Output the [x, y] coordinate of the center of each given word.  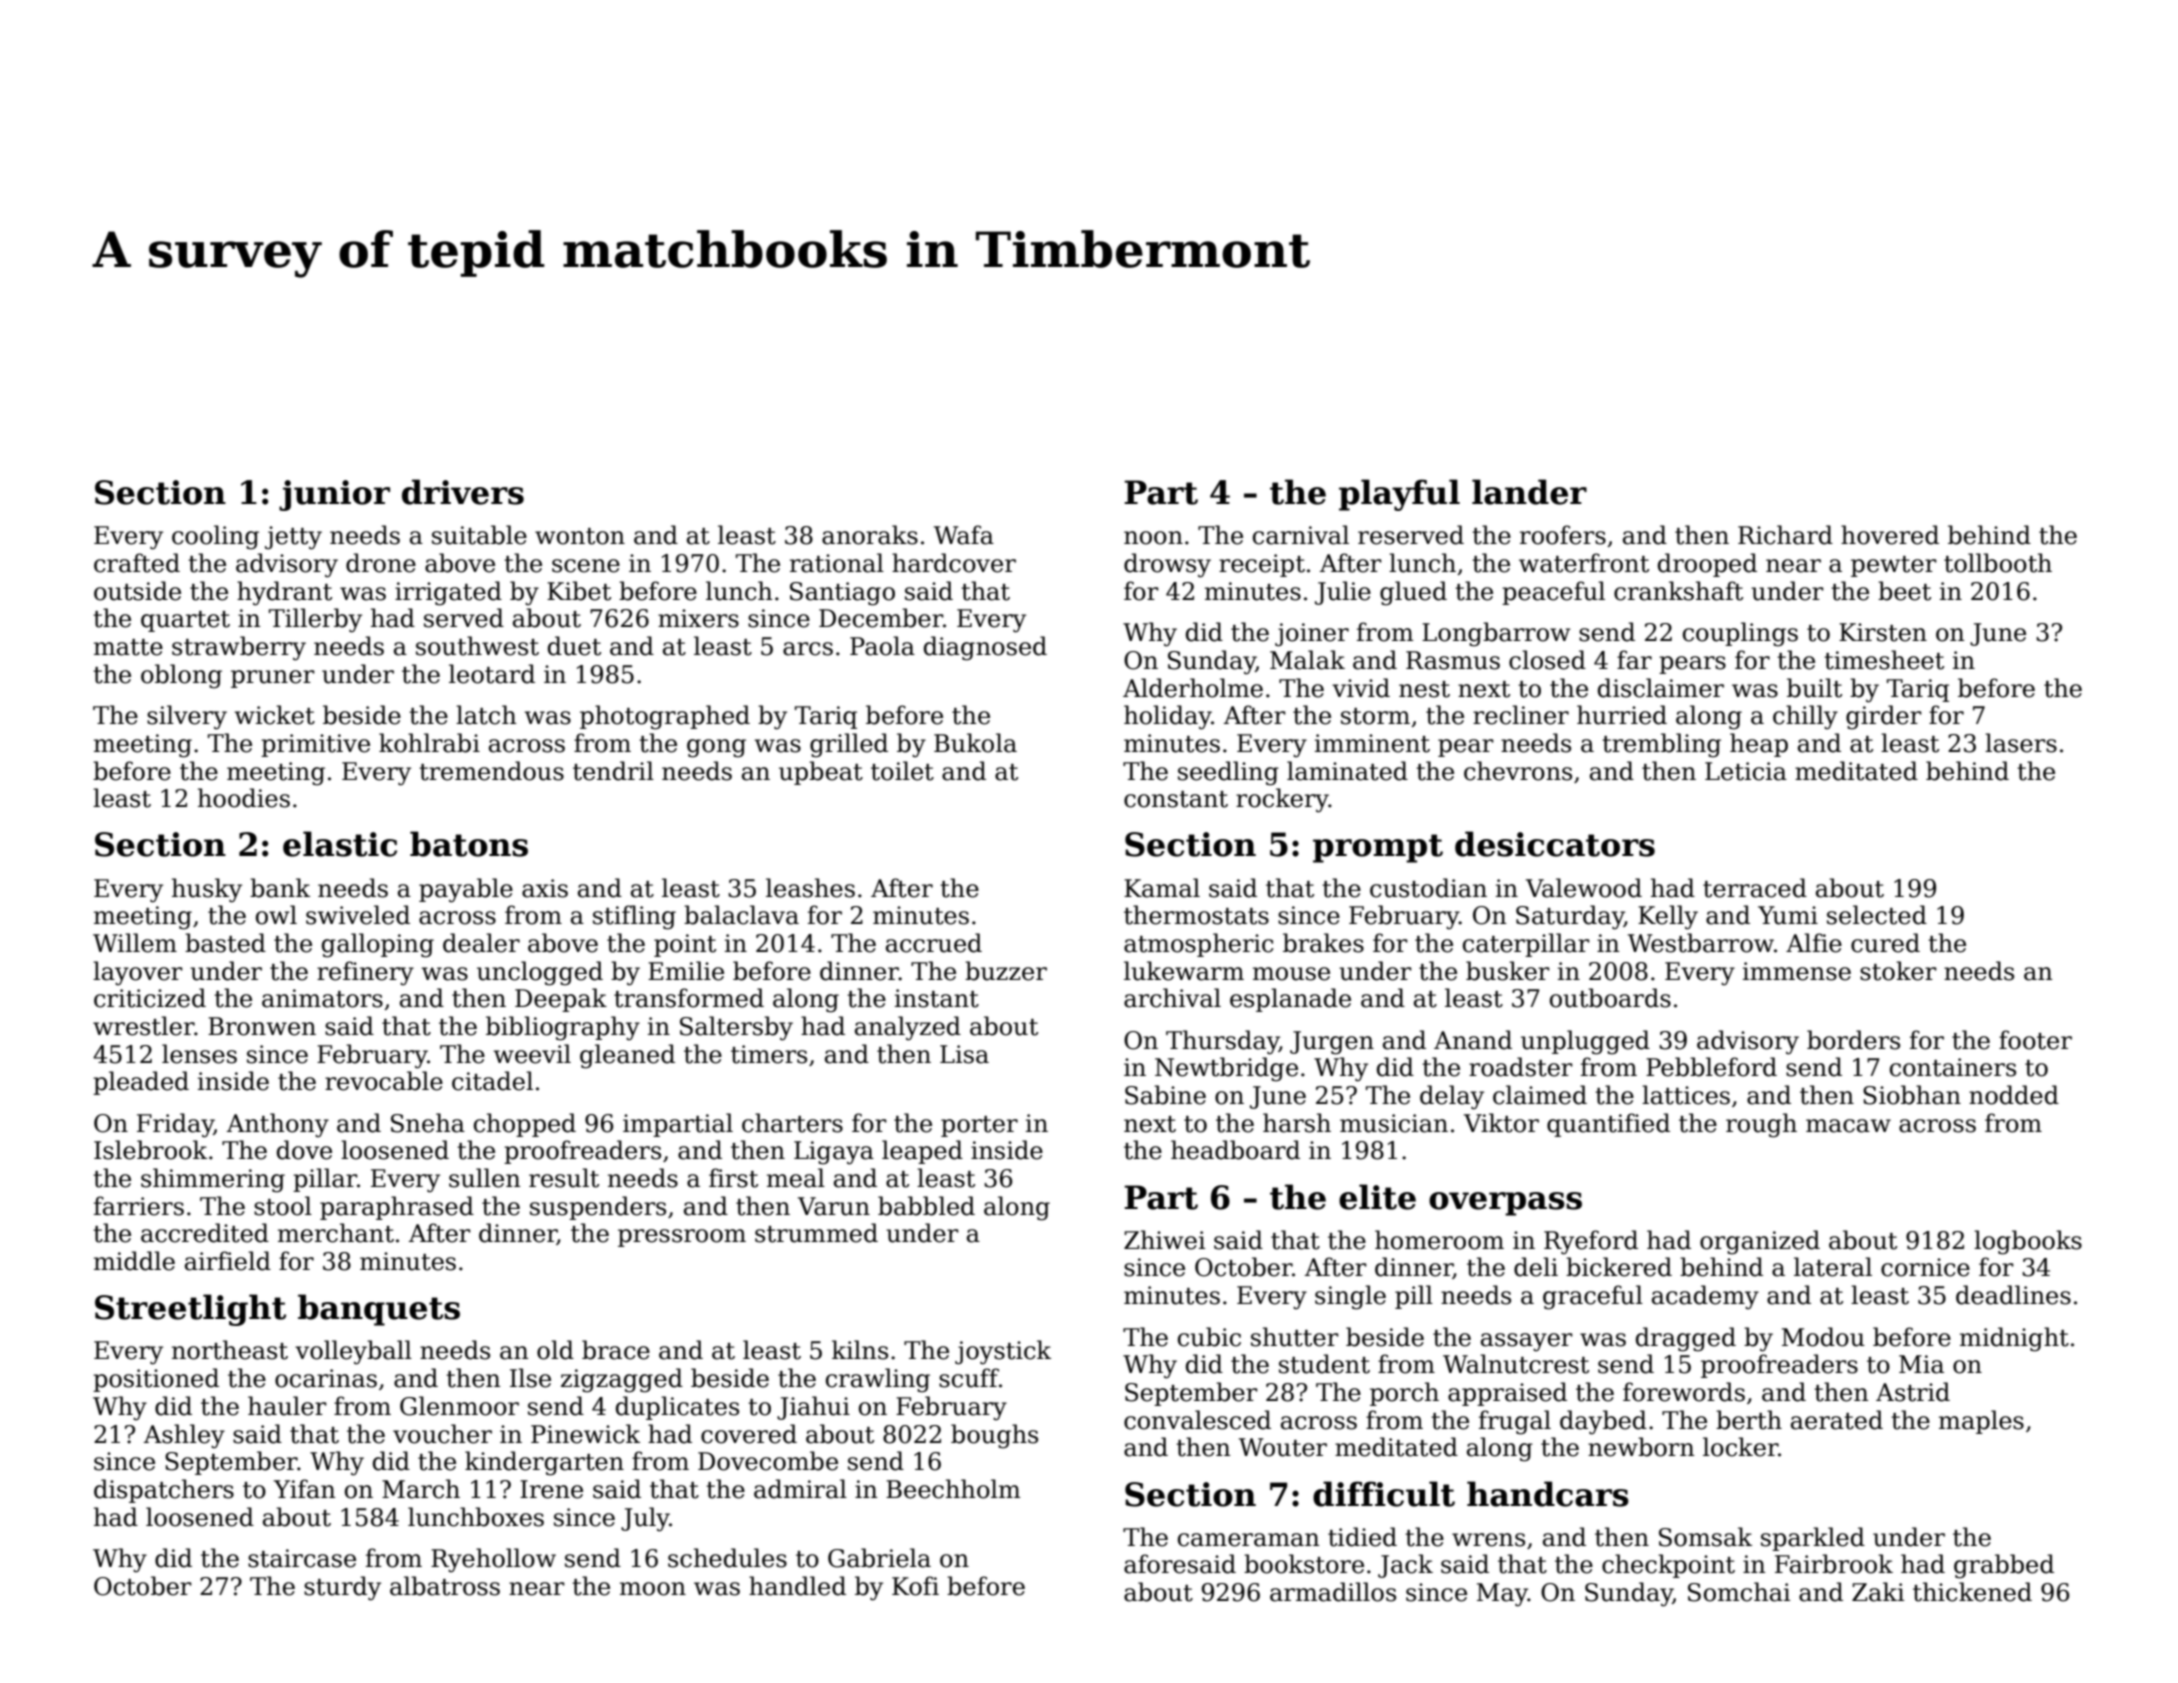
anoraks [870, 535]
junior [334, 495]
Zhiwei [1164, 1240]
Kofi [915, 1586]
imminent [1372, 743]
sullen [485, 1178]
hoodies [244, 798]
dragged [1686, 1339]
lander [1529, 492]
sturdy [342, 1588]
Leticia [1746, 771]
